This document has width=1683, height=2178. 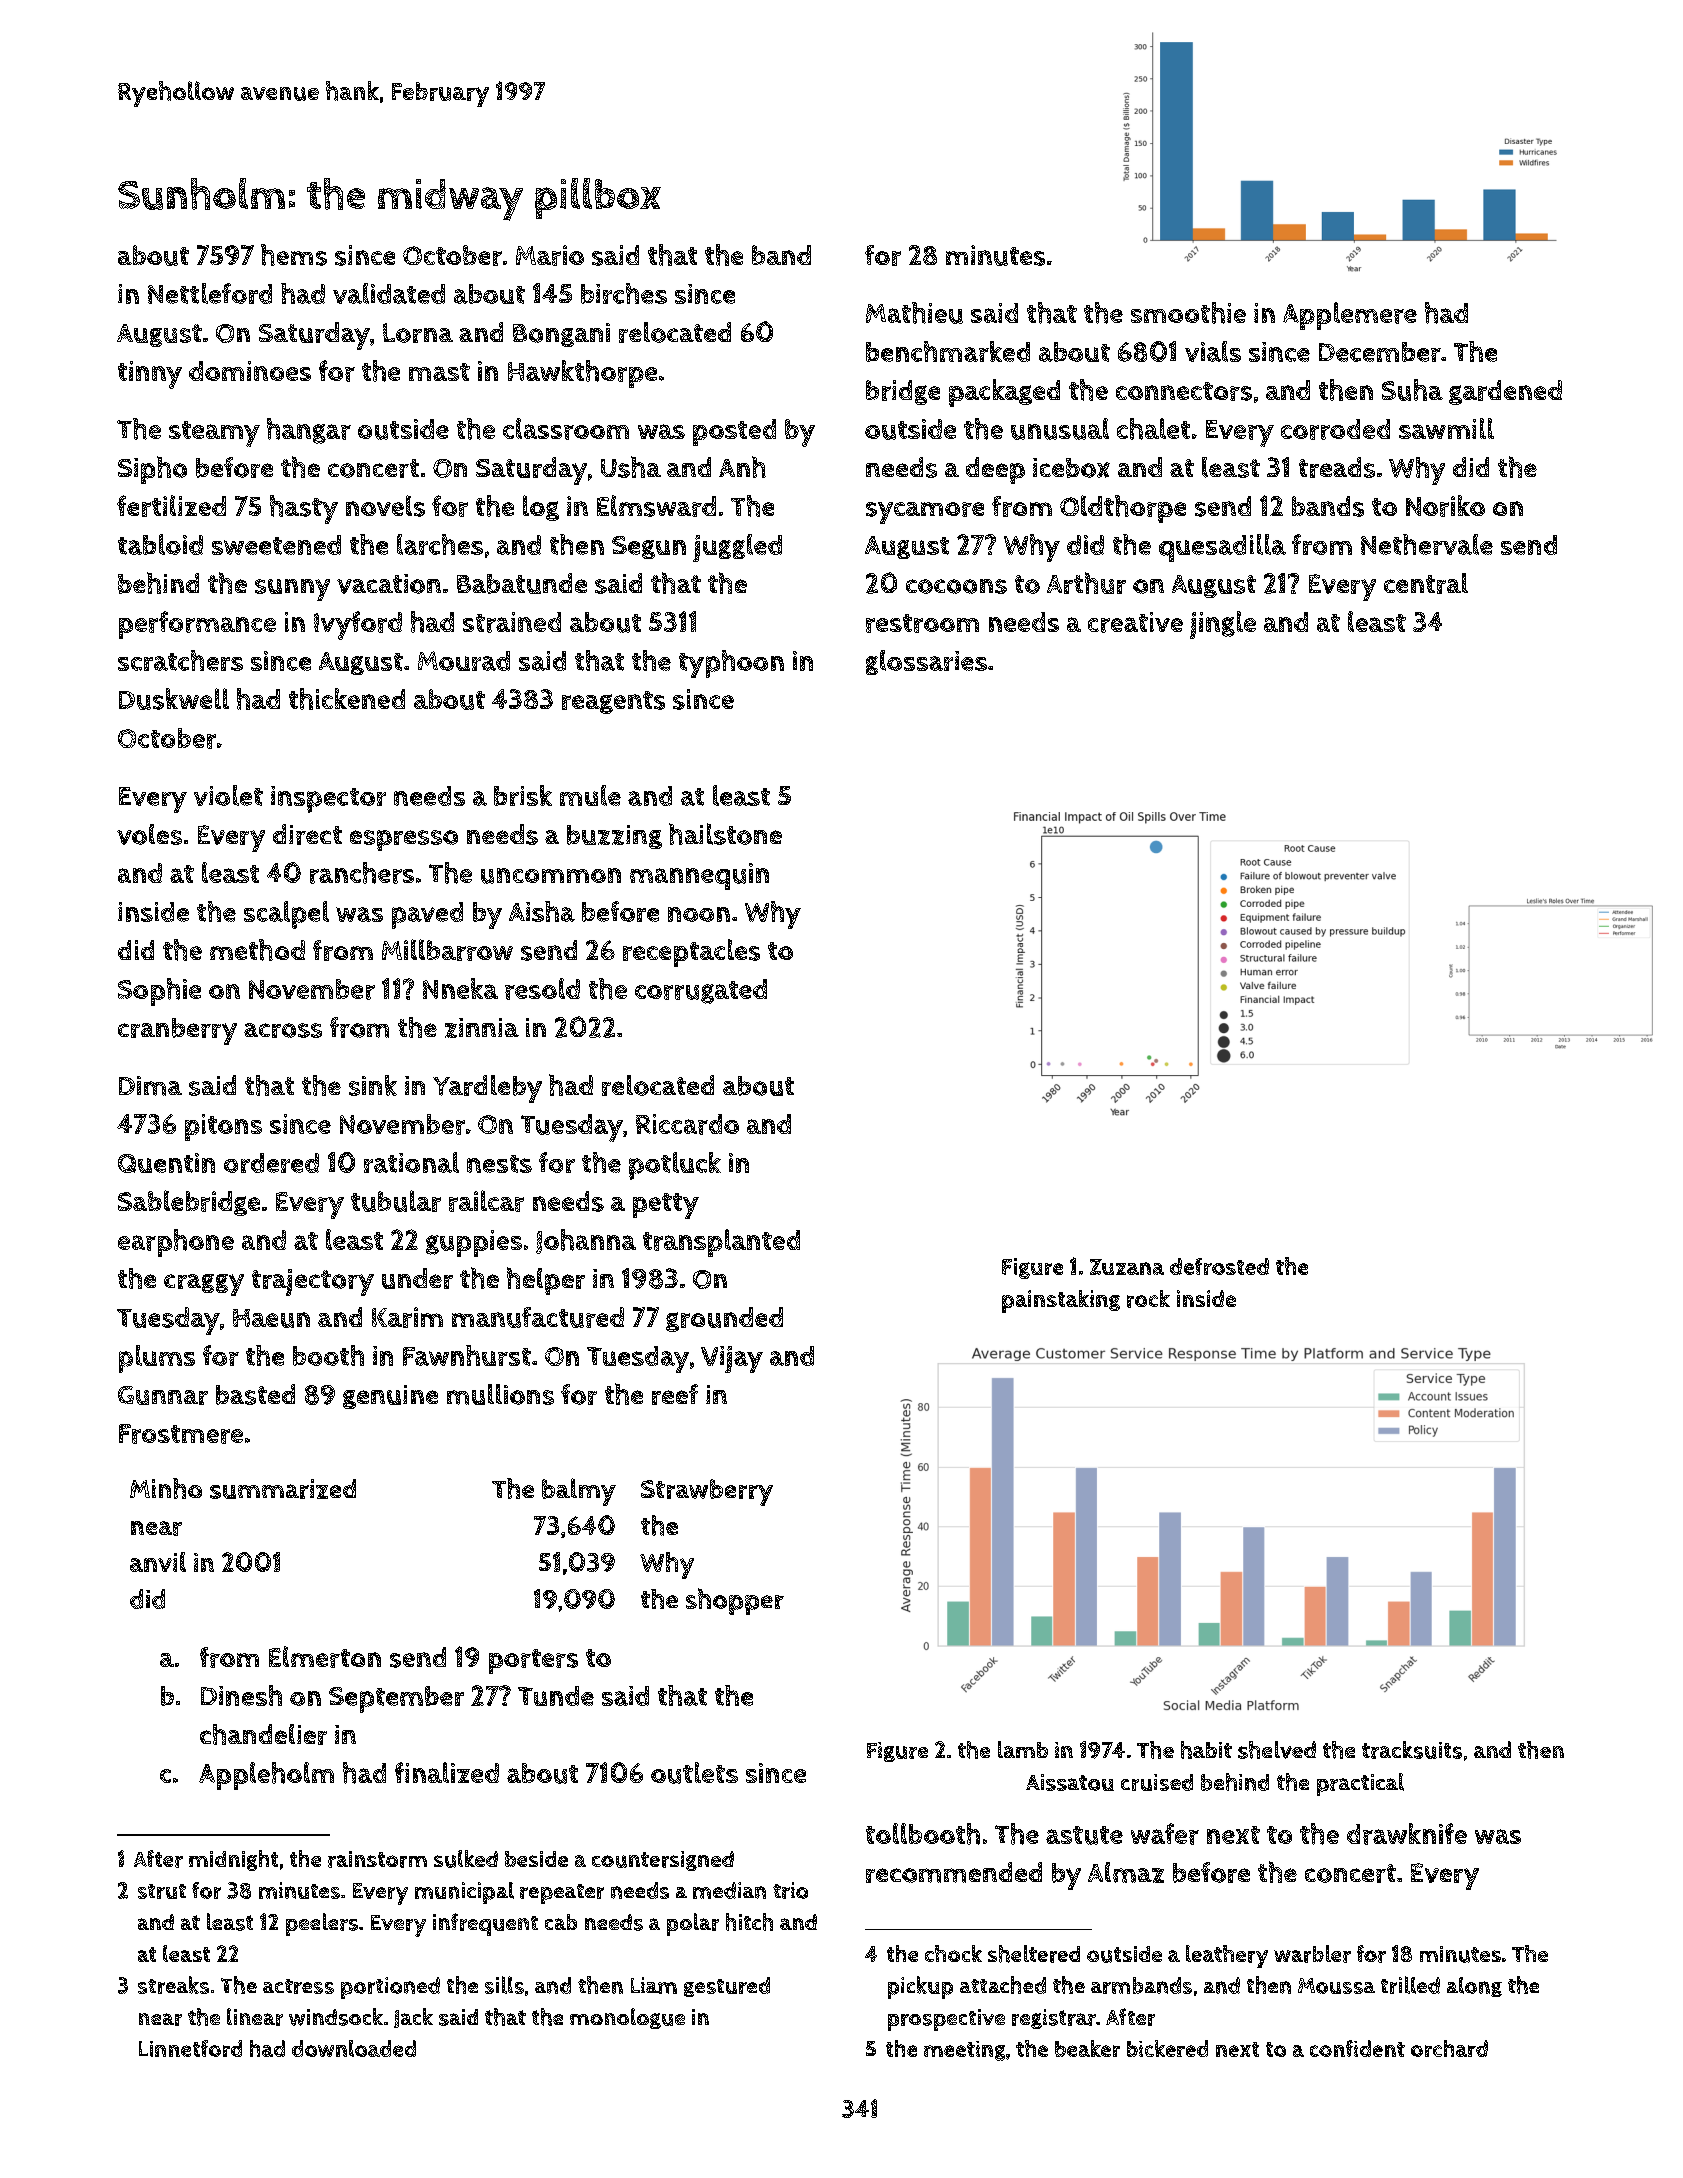 What do you see at coordinates (373, 1085) in the document?
I see `sink` at bounding box center [373, 1085].
